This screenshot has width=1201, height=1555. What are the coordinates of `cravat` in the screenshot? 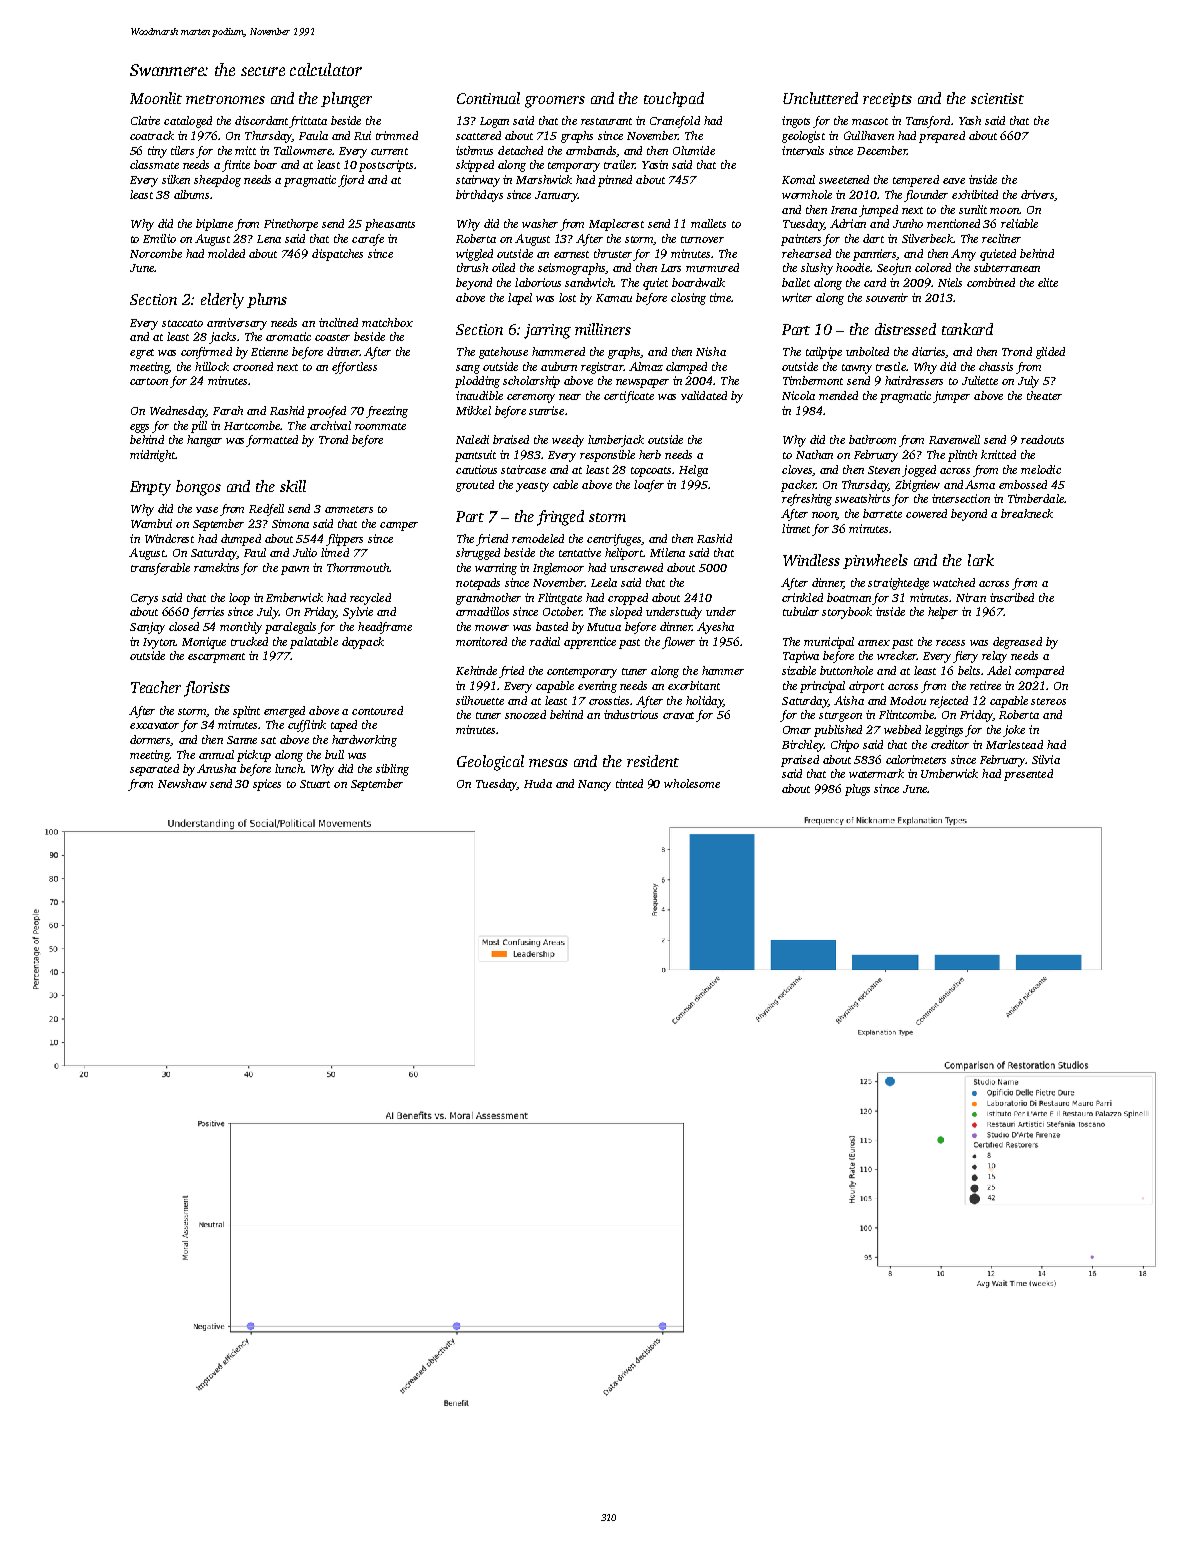 It's located at (678, 715).
